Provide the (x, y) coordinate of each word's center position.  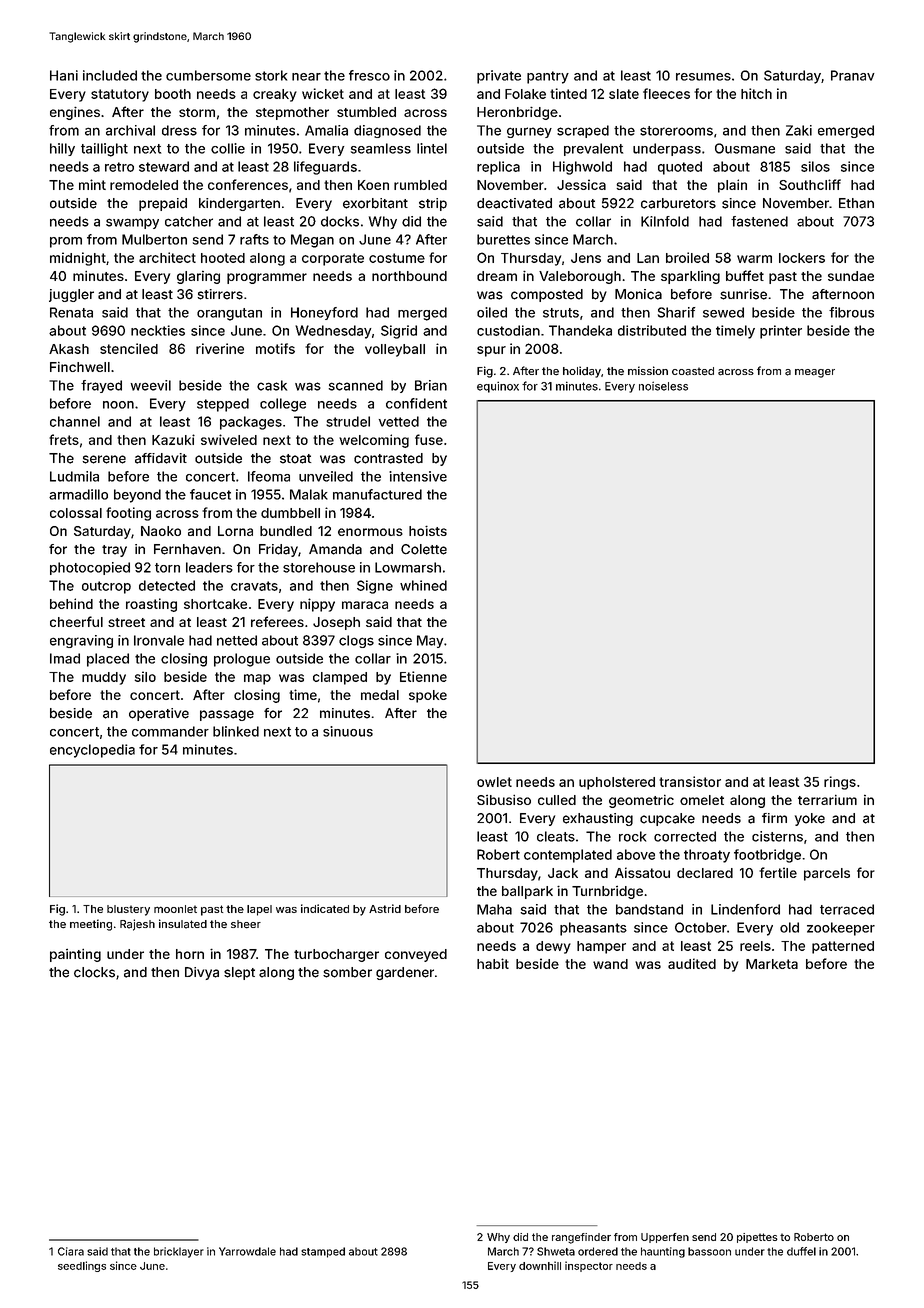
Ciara (71, 1251)
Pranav (852, 75)
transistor (690, 781)
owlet (494, 782)
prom (66, 242)
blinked (236, 731)
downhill (540, 1265)
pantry (548, 77)
